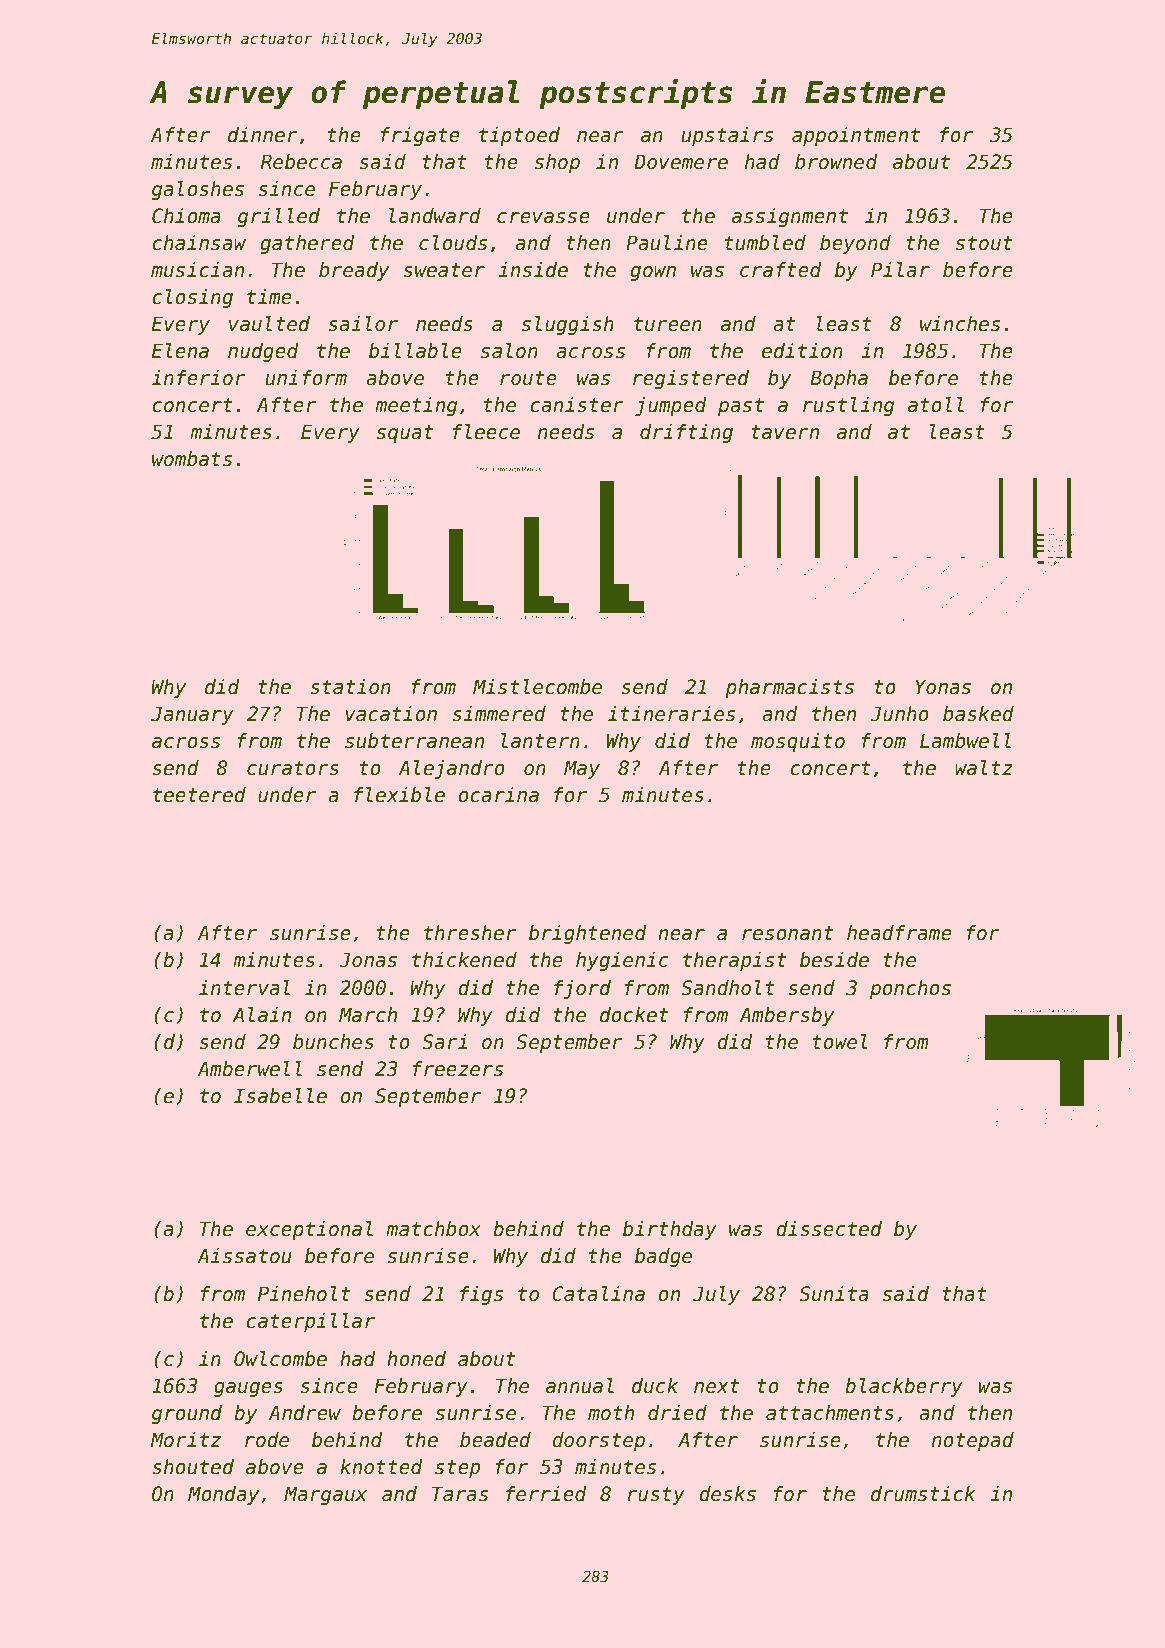  What do you see at coordinates (717, 1386) in the page?
I see `next` at bounding box center [717, 1386].
